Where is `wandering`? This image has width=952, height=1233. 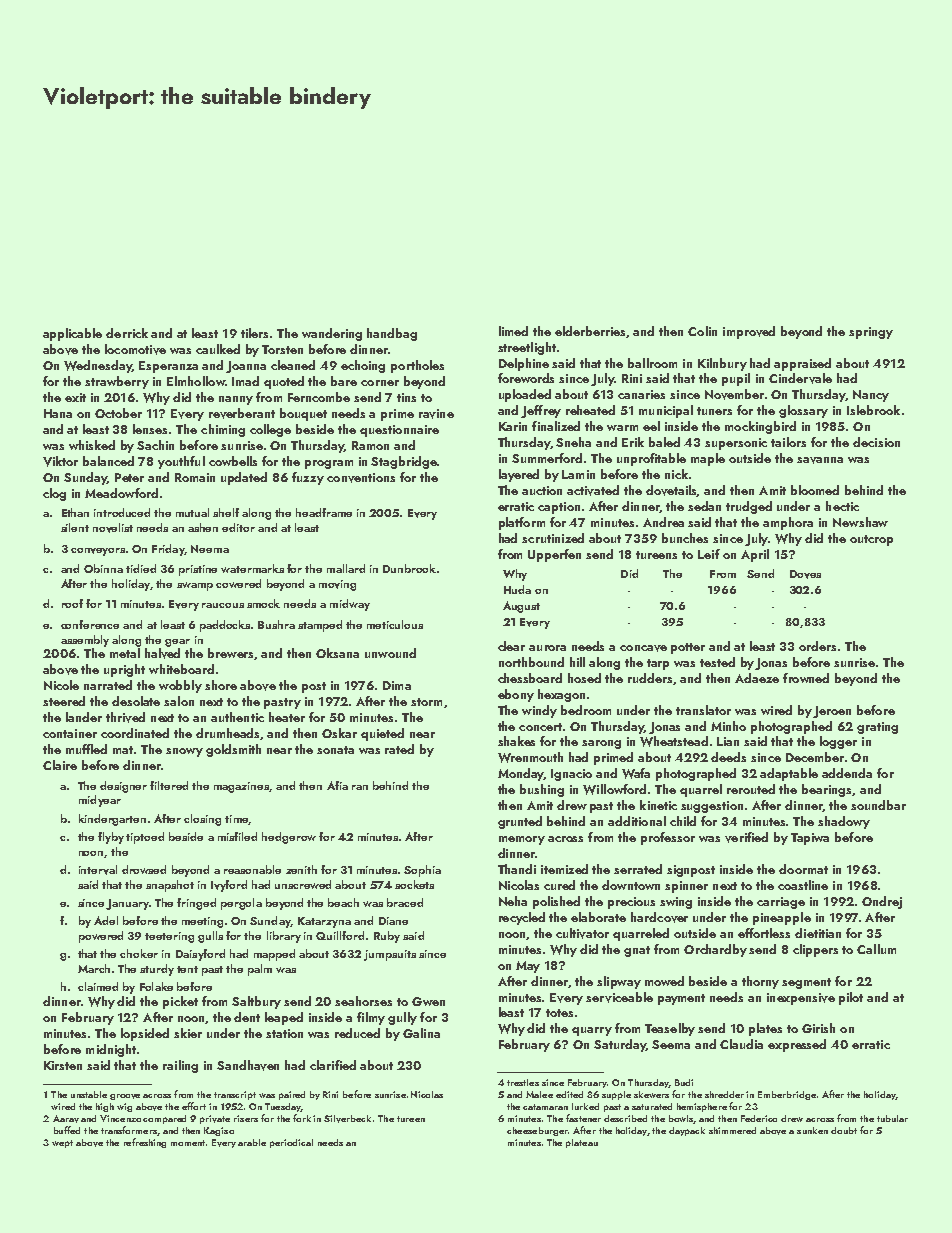
wandering is located at coordinates (332, 334).
